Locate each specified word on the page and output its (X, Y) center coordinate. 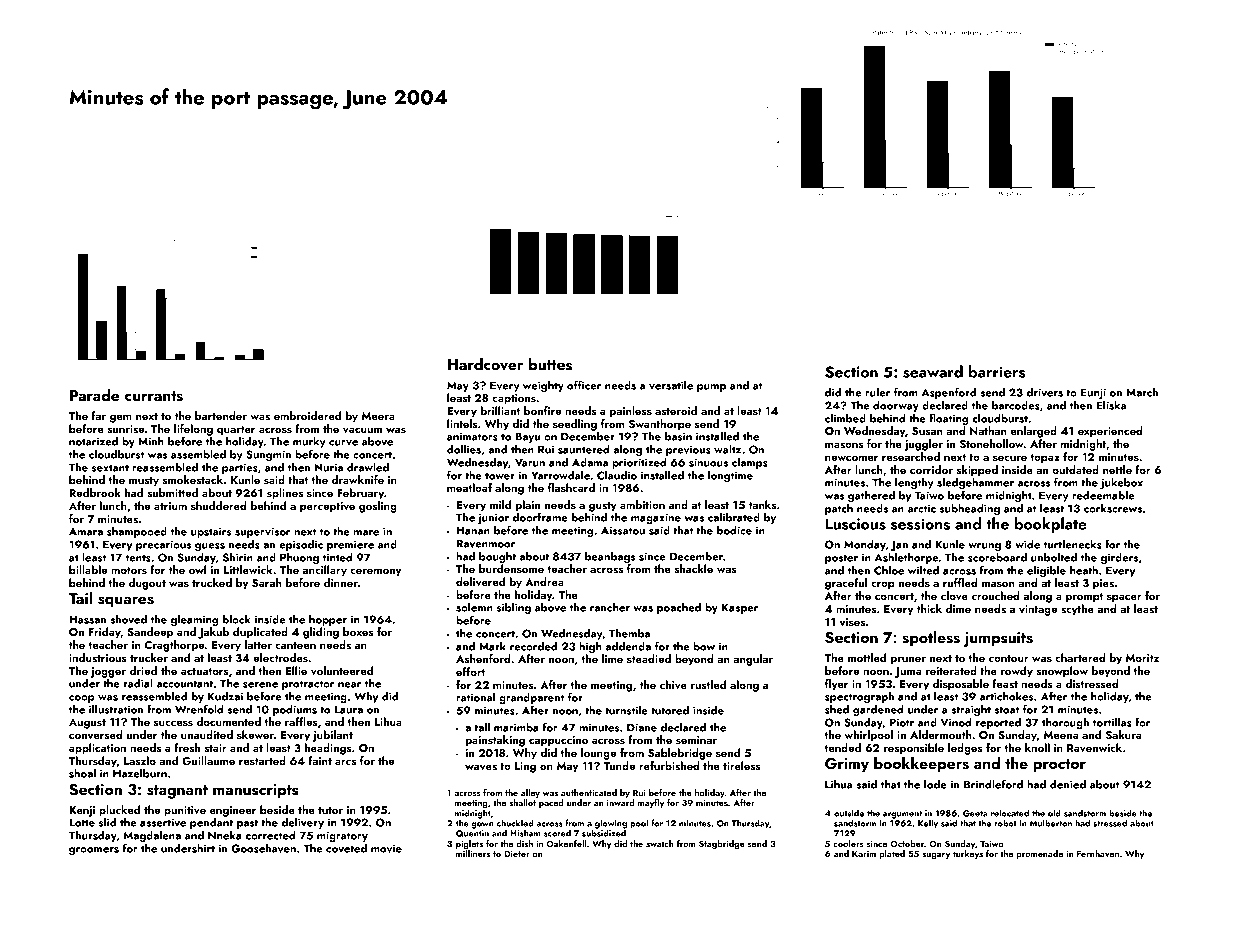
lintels (462, 423)
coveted (346, 848)
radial (138, 683)
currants (154, 396)
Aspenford (948, 393)
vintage (1038, 610)
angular (753, 660)
